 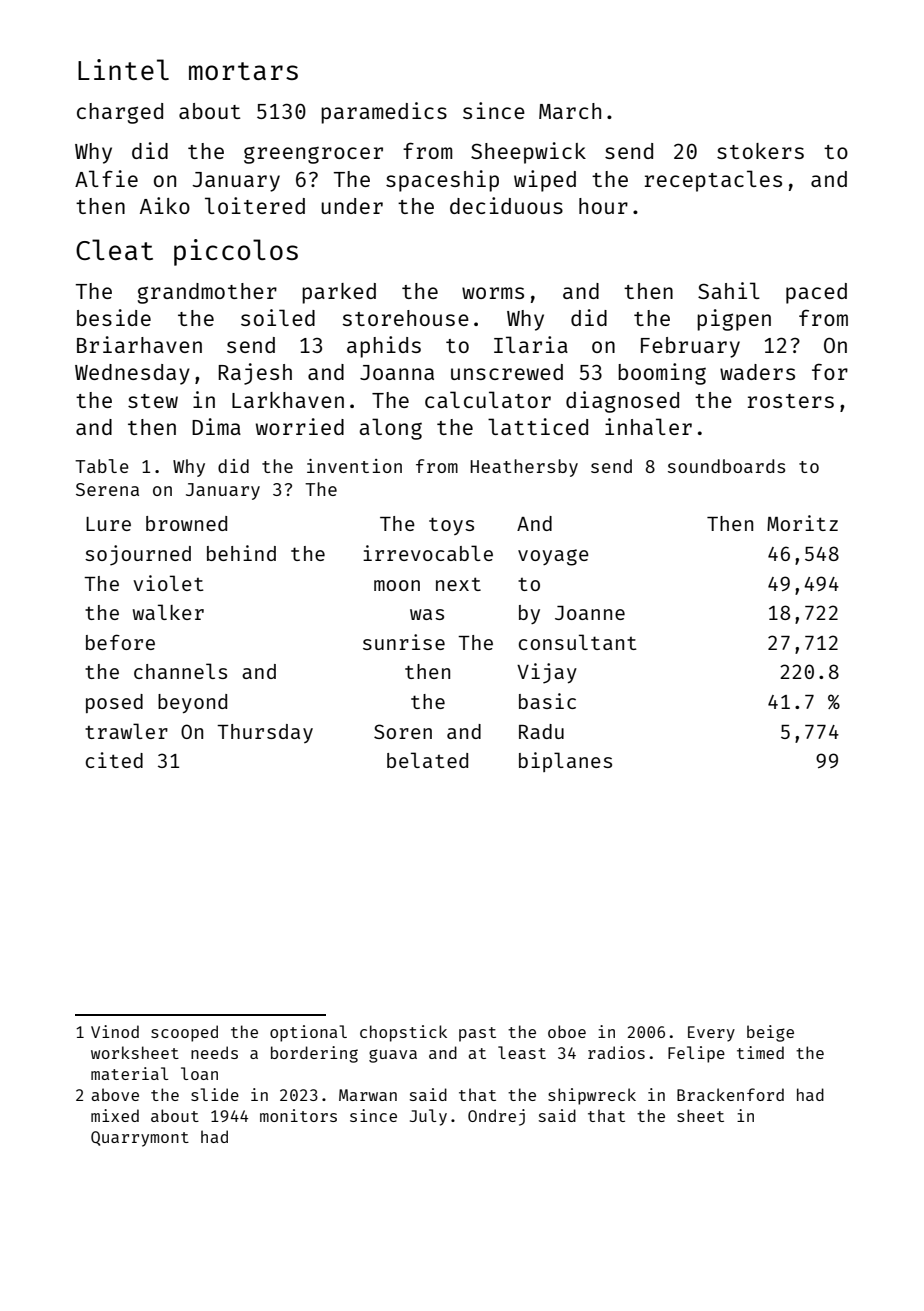 I want to click on paced, so click(x=816, y=293).
